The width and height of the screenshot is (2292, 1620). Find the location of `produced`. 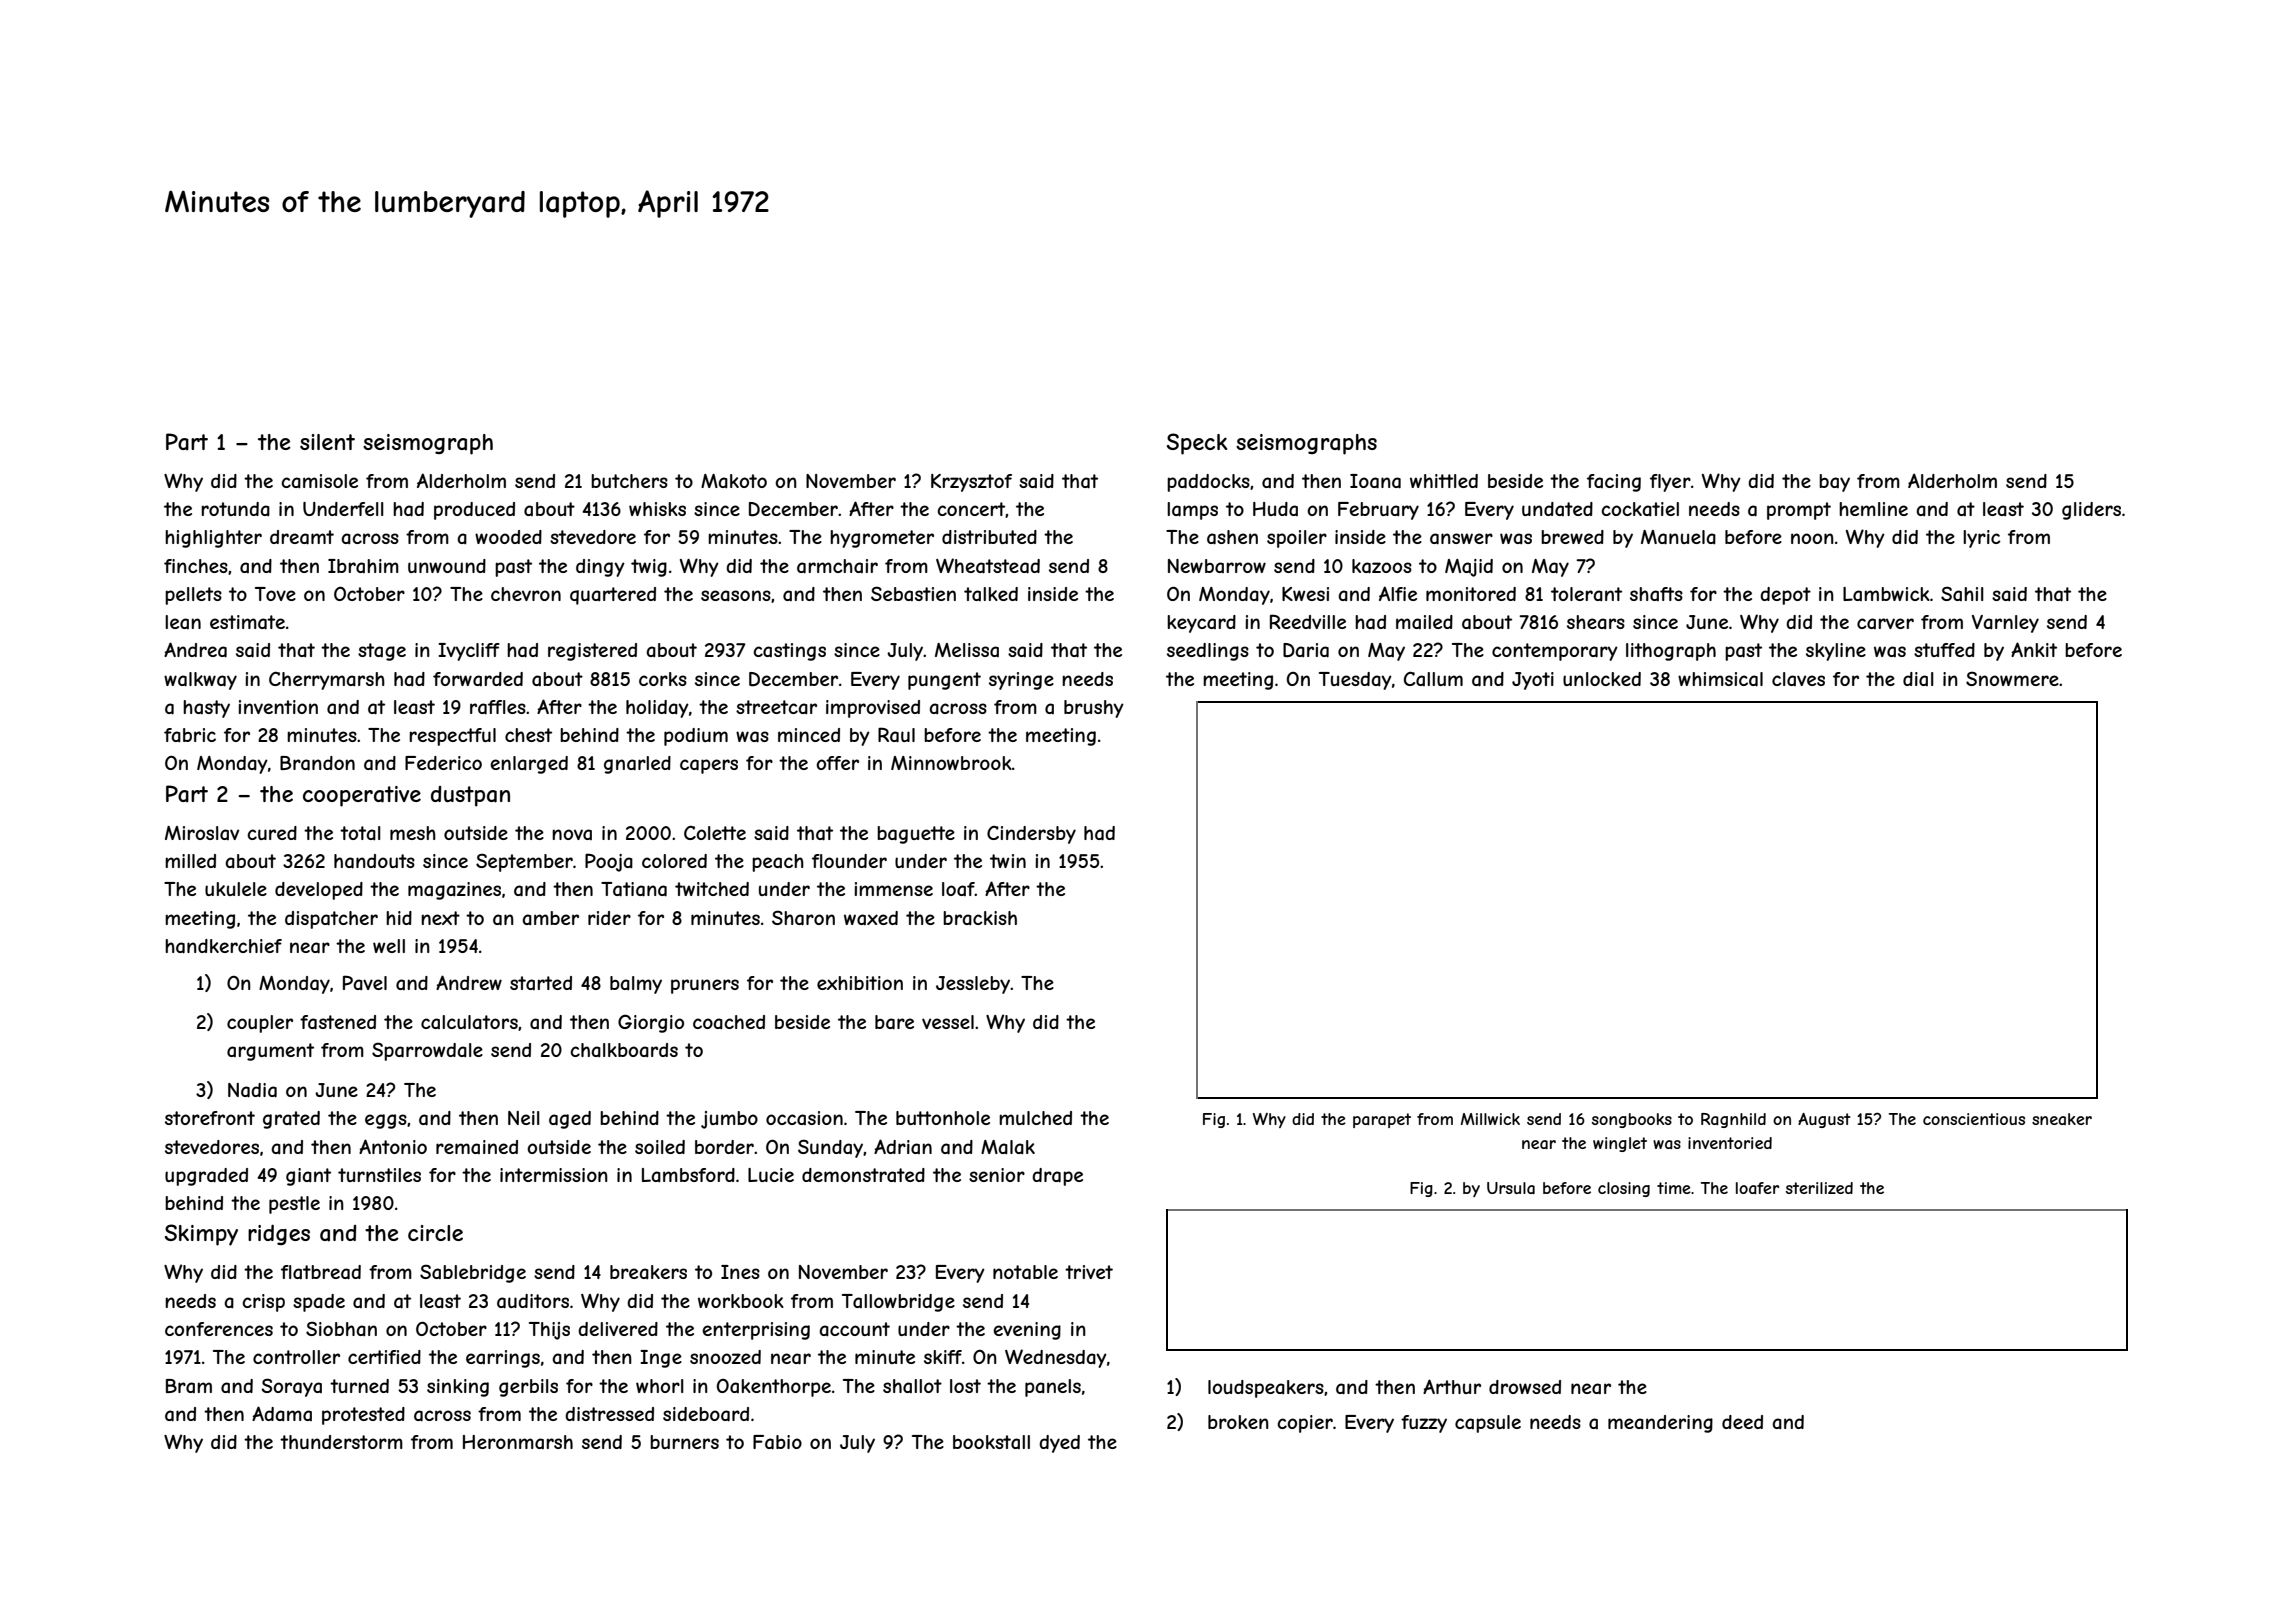

produced is located at coordinates (474, 511).
